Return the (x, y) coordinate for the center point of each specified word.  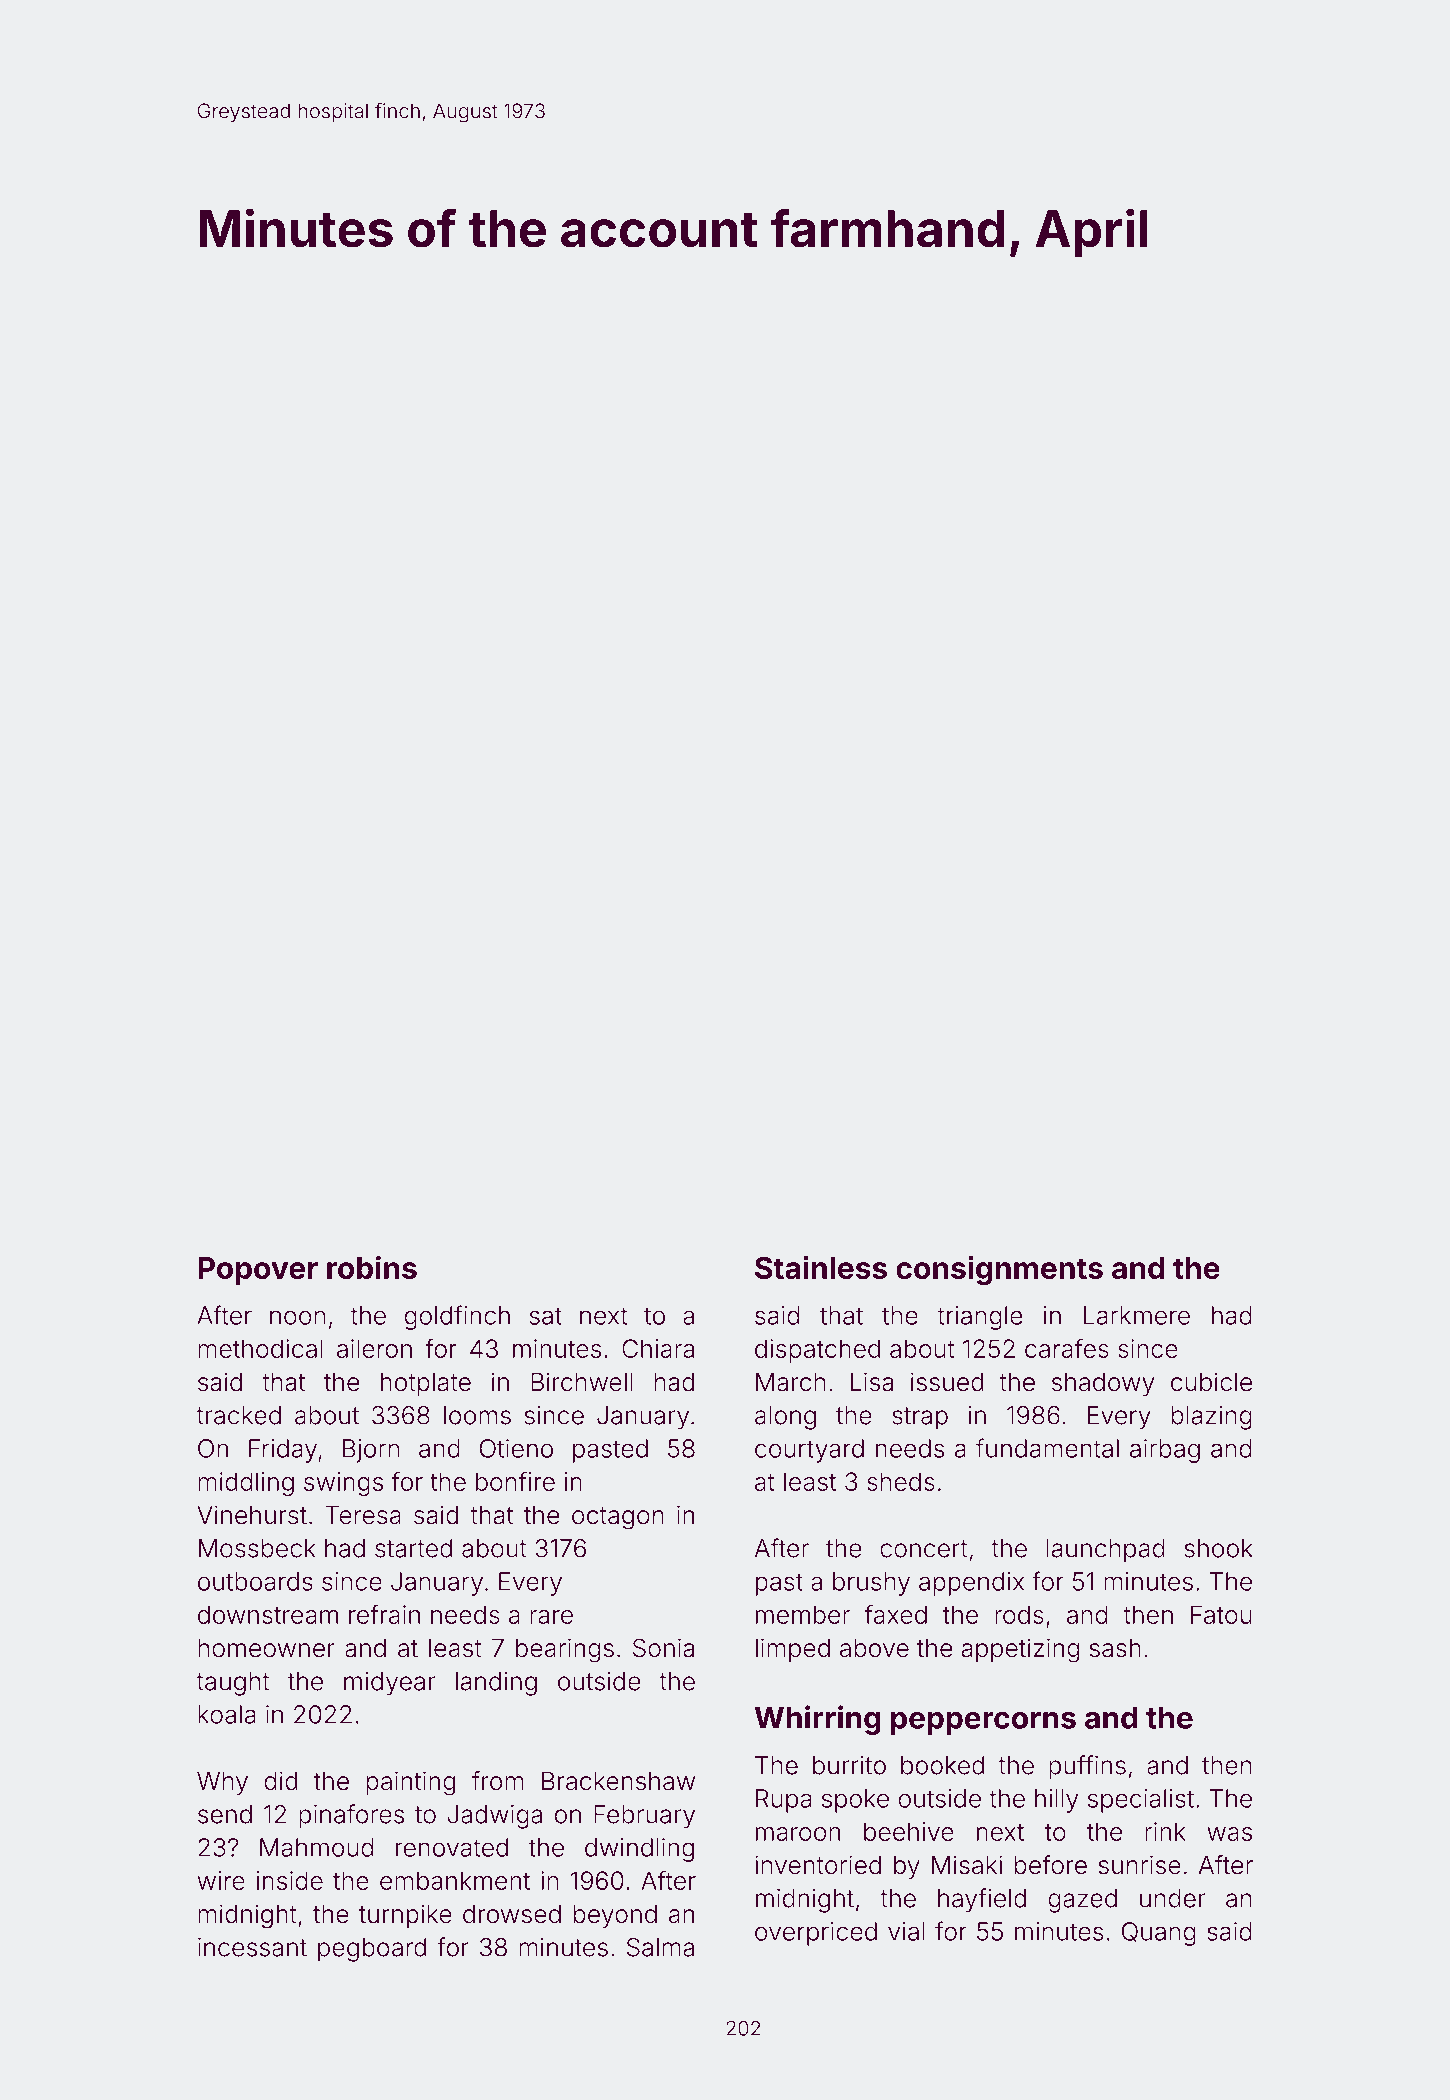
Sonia (663, 1648)
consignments (999, 1271)
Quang (1159, 1934)
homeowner (266, 1648)
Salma (660, 1947)
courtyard (809, 1451)
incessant (252, 1947)
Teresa (363, 1515)
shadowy (1103, 1384)
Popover (258, 1271)
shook (1218, 1548)
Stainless (821, 1267)
